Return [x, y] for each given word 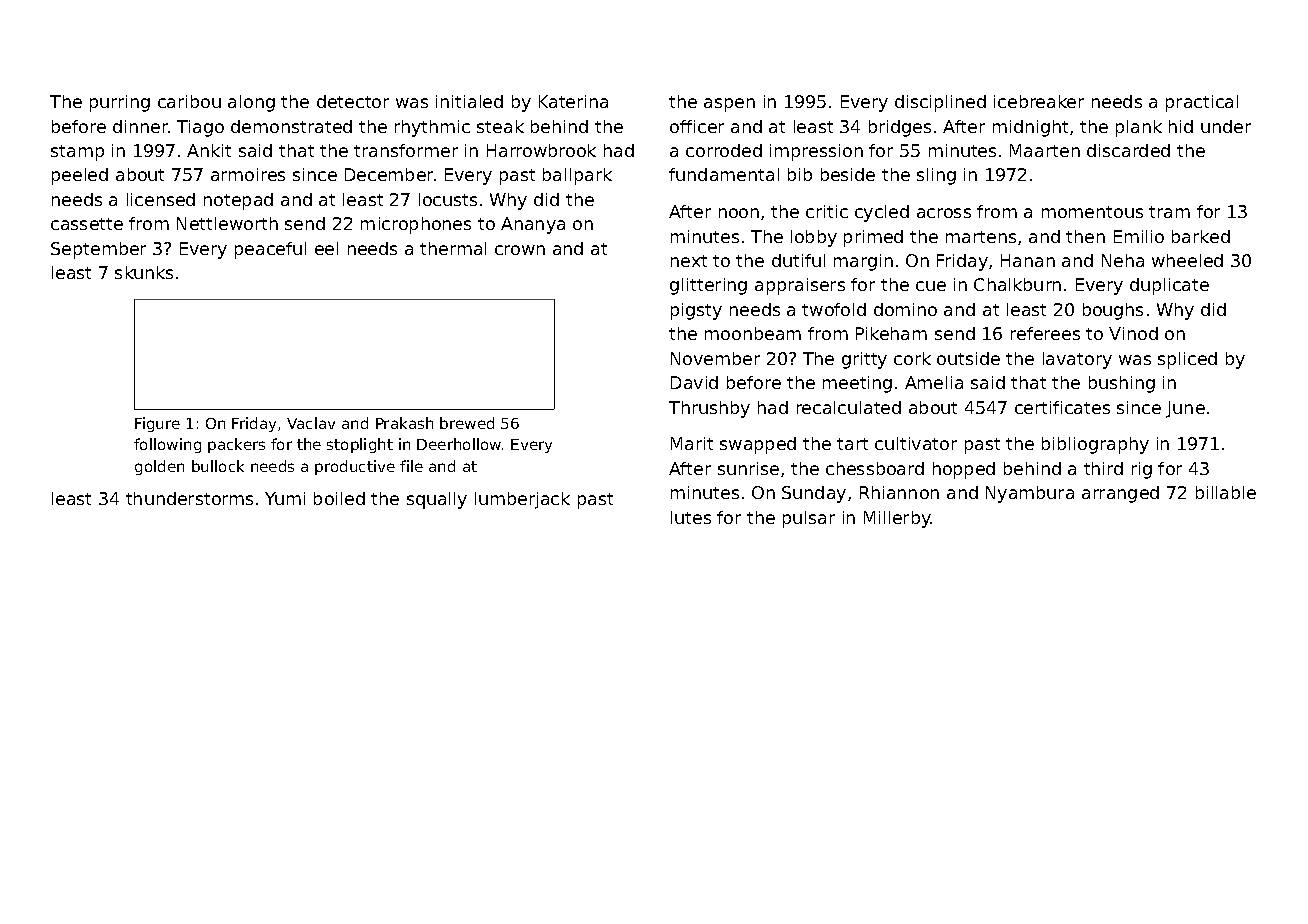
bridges [900, 128]
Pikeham [891, 333]
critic [827, 211]
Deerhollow [459, 444]
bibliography [1095, 445]
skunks [144, 272]
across [944, 213]
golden [159, 467]
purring [120, 103]
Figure [157, 424]
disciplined [940, 103]
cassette [87, 224]
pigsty [696, 311]
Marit [692, 443]
